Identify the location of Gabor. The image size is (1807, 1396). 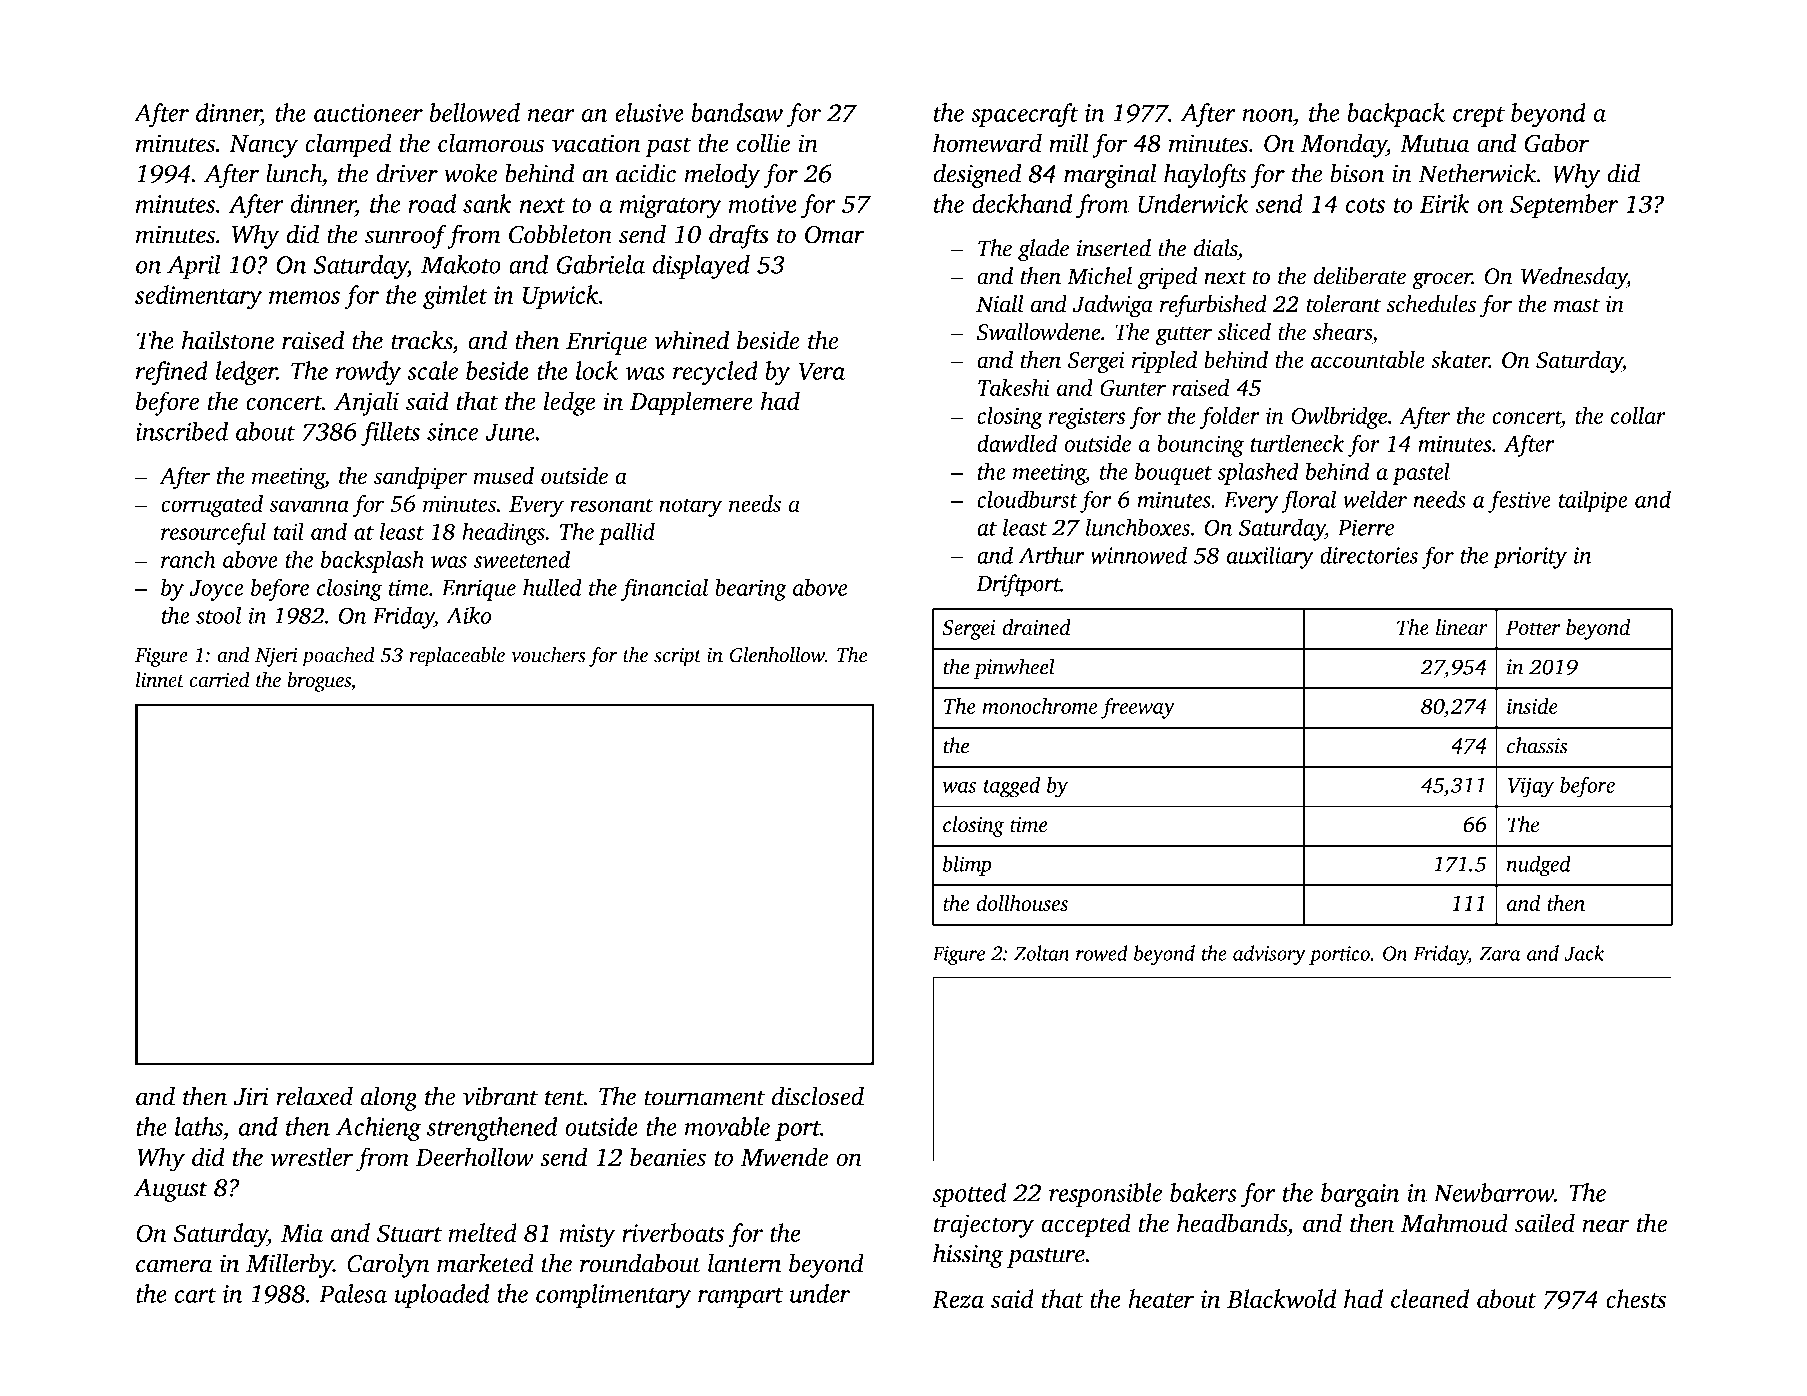
(1556, 143).
